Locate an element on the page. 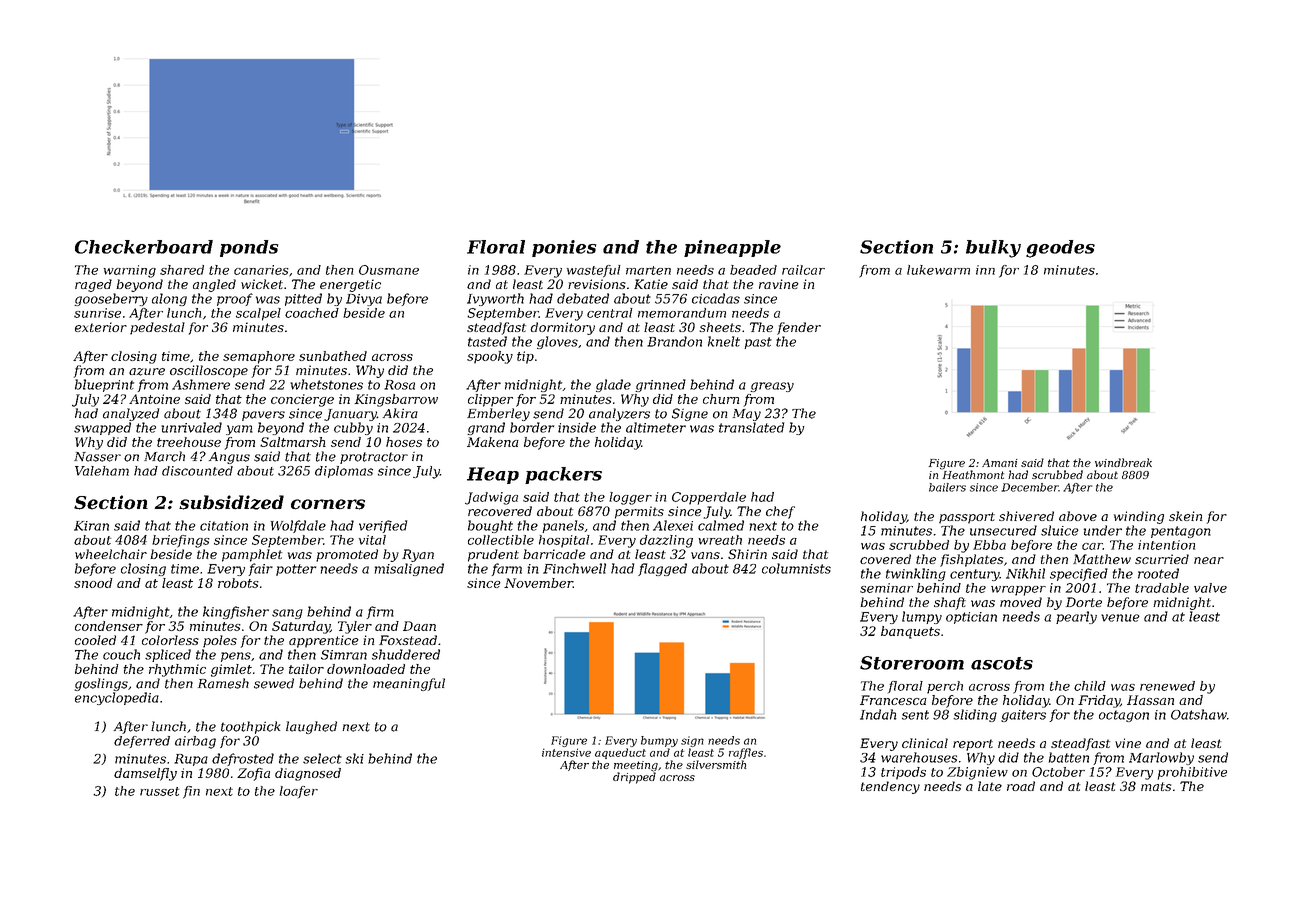 Image resolution: width=1308 pixels, height=924 pixels. gooseberry is located at coordinates (111, 299).
